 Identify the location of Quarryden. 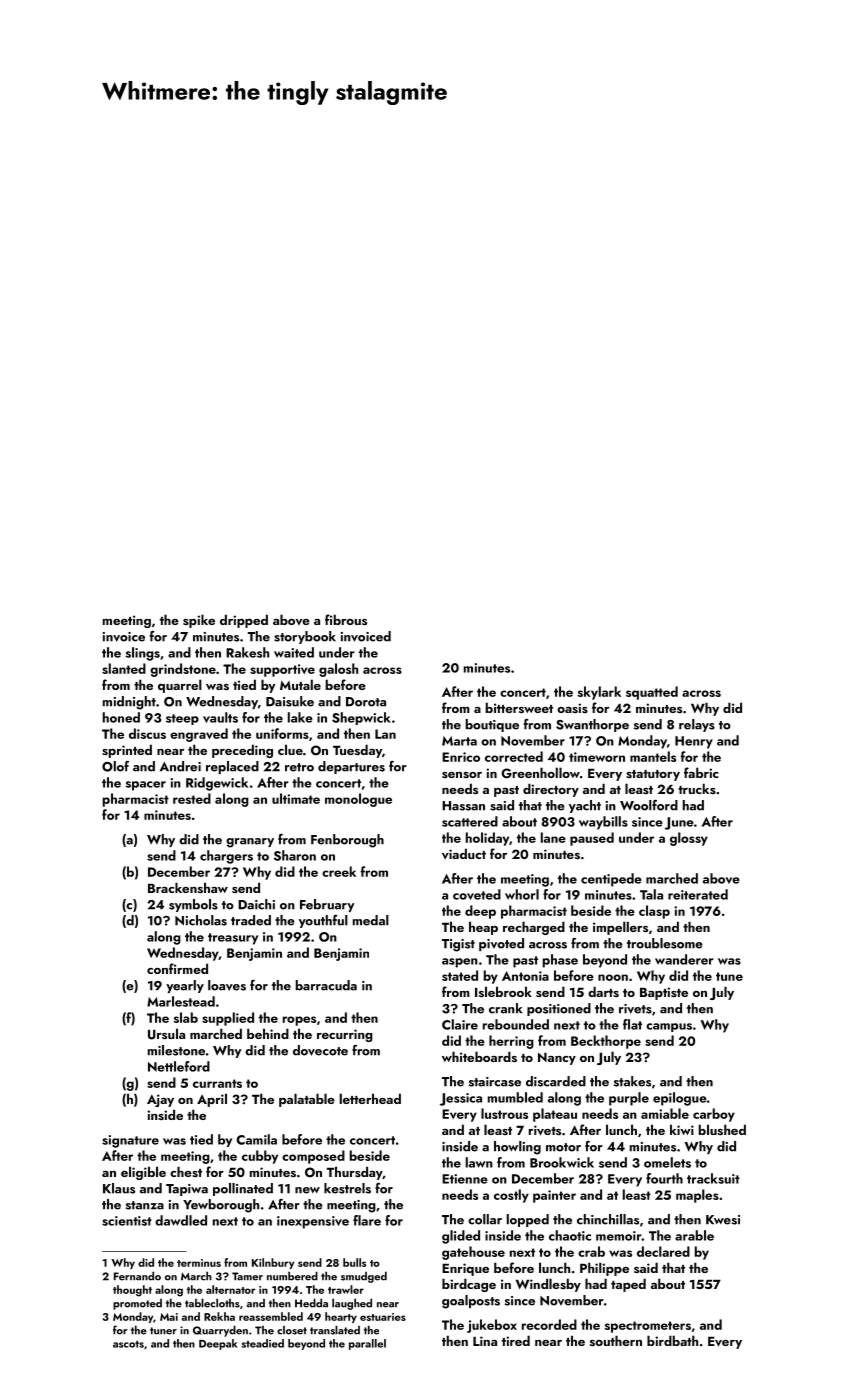
(220, 1331).
